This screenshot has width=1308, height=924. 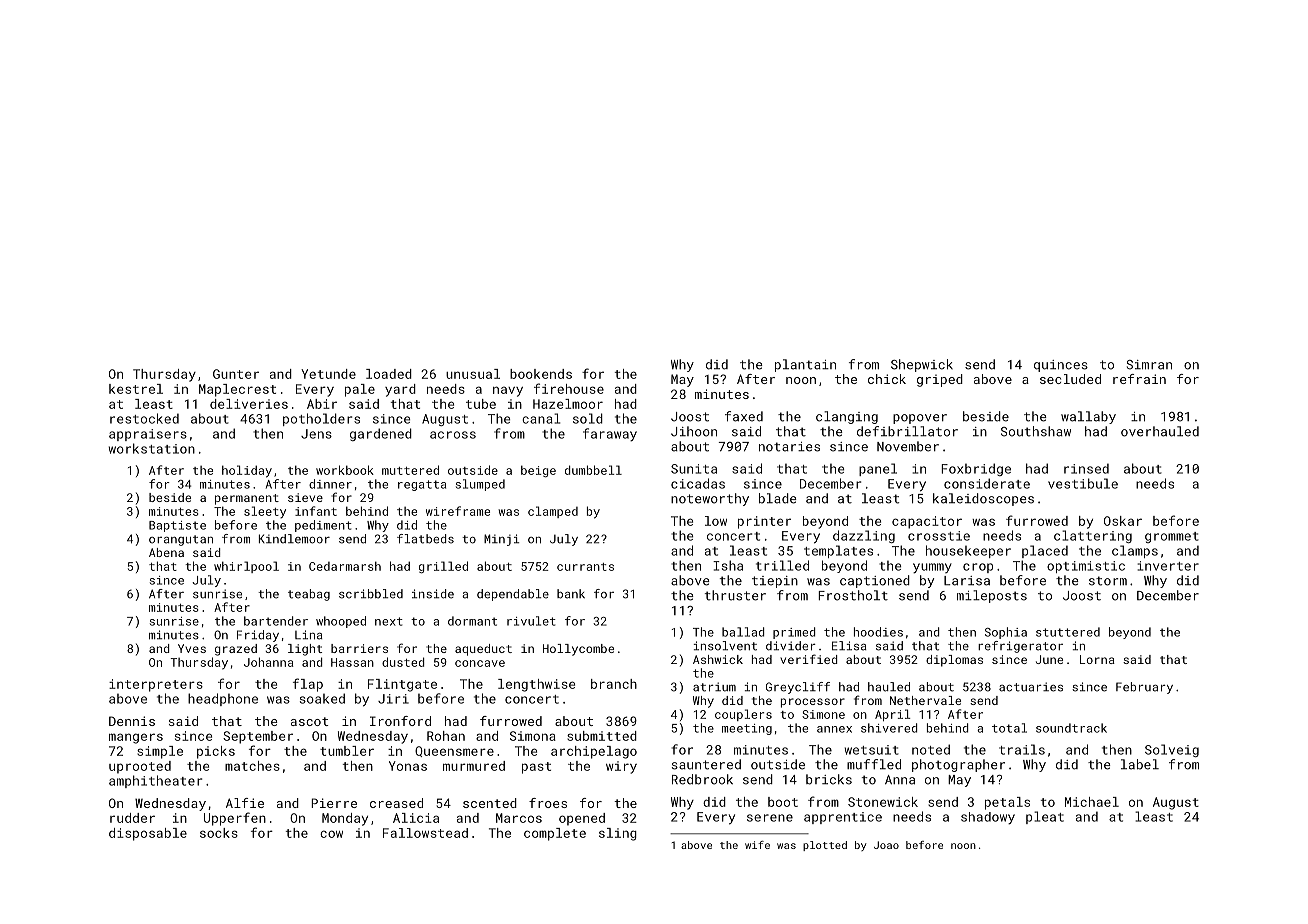 I want to click on faraway, so click(x=610, y=434).
